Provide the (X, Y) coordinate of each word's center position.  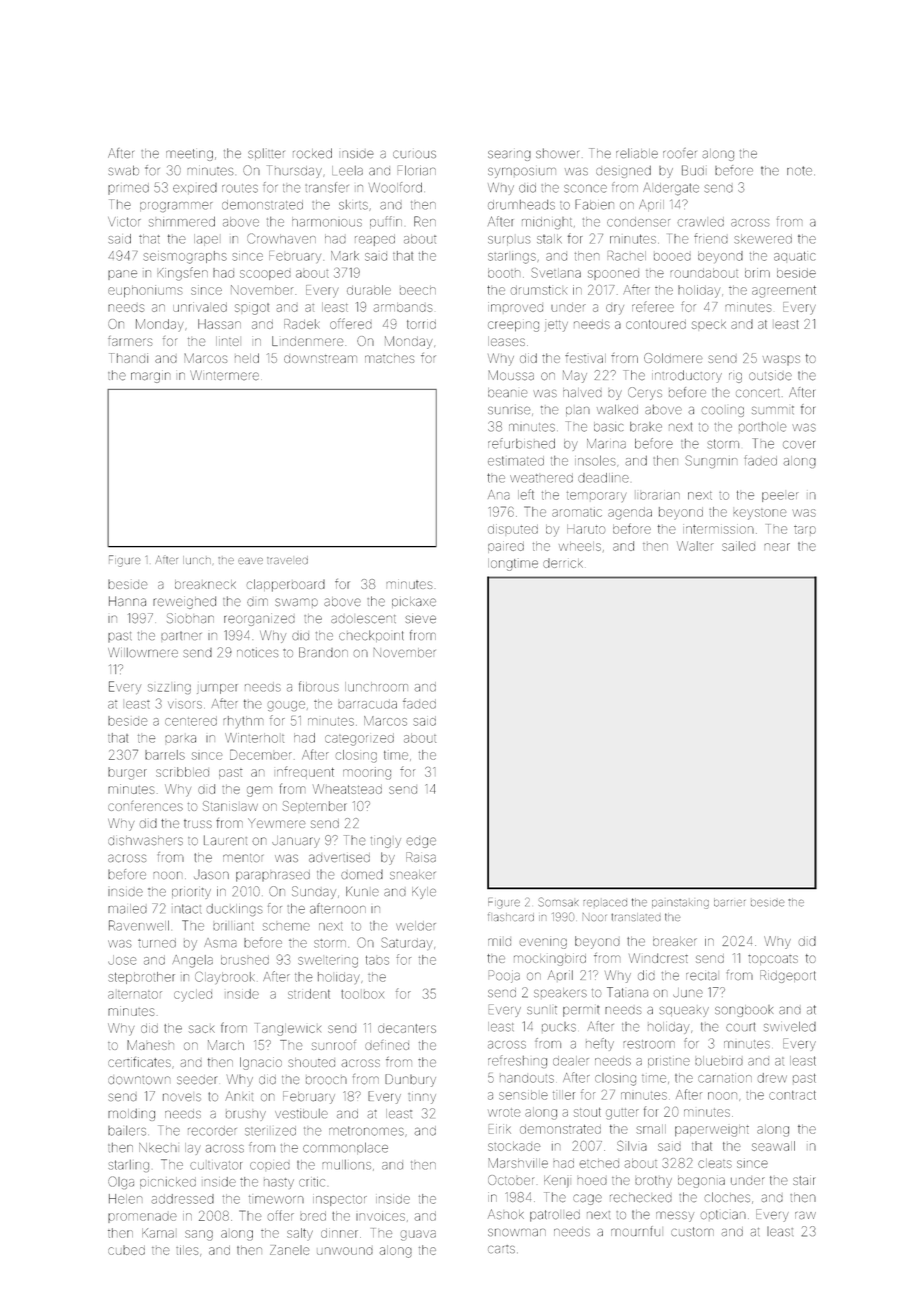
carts (501, 1249)
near (777, 547)
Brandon (323, 652)
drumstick (539, 290)
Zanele (289, 1250)
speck (709, 325)
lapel (206, 240)
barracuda (367, 704)
